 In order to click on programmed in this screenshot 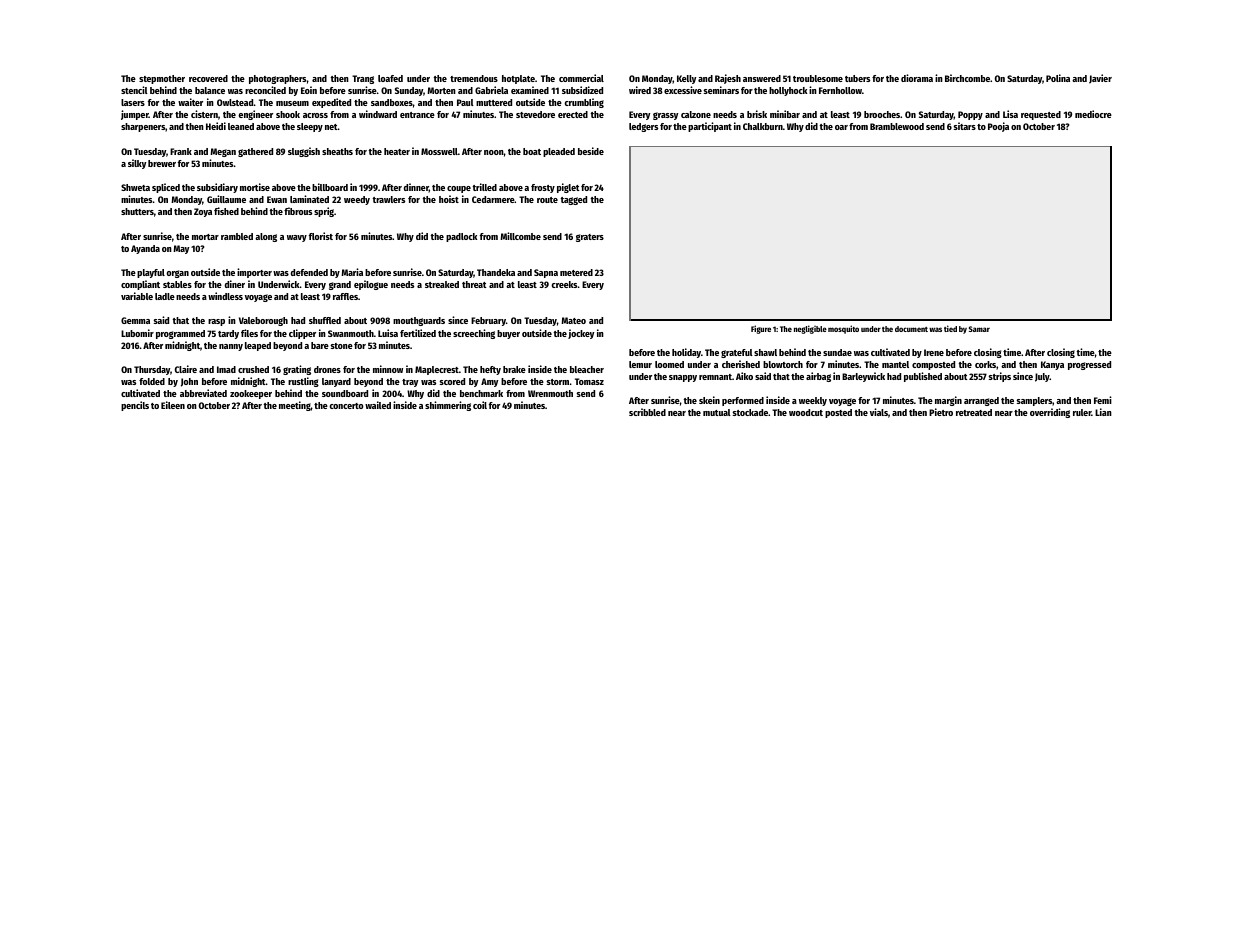, I will do `click(180, 334)`.
